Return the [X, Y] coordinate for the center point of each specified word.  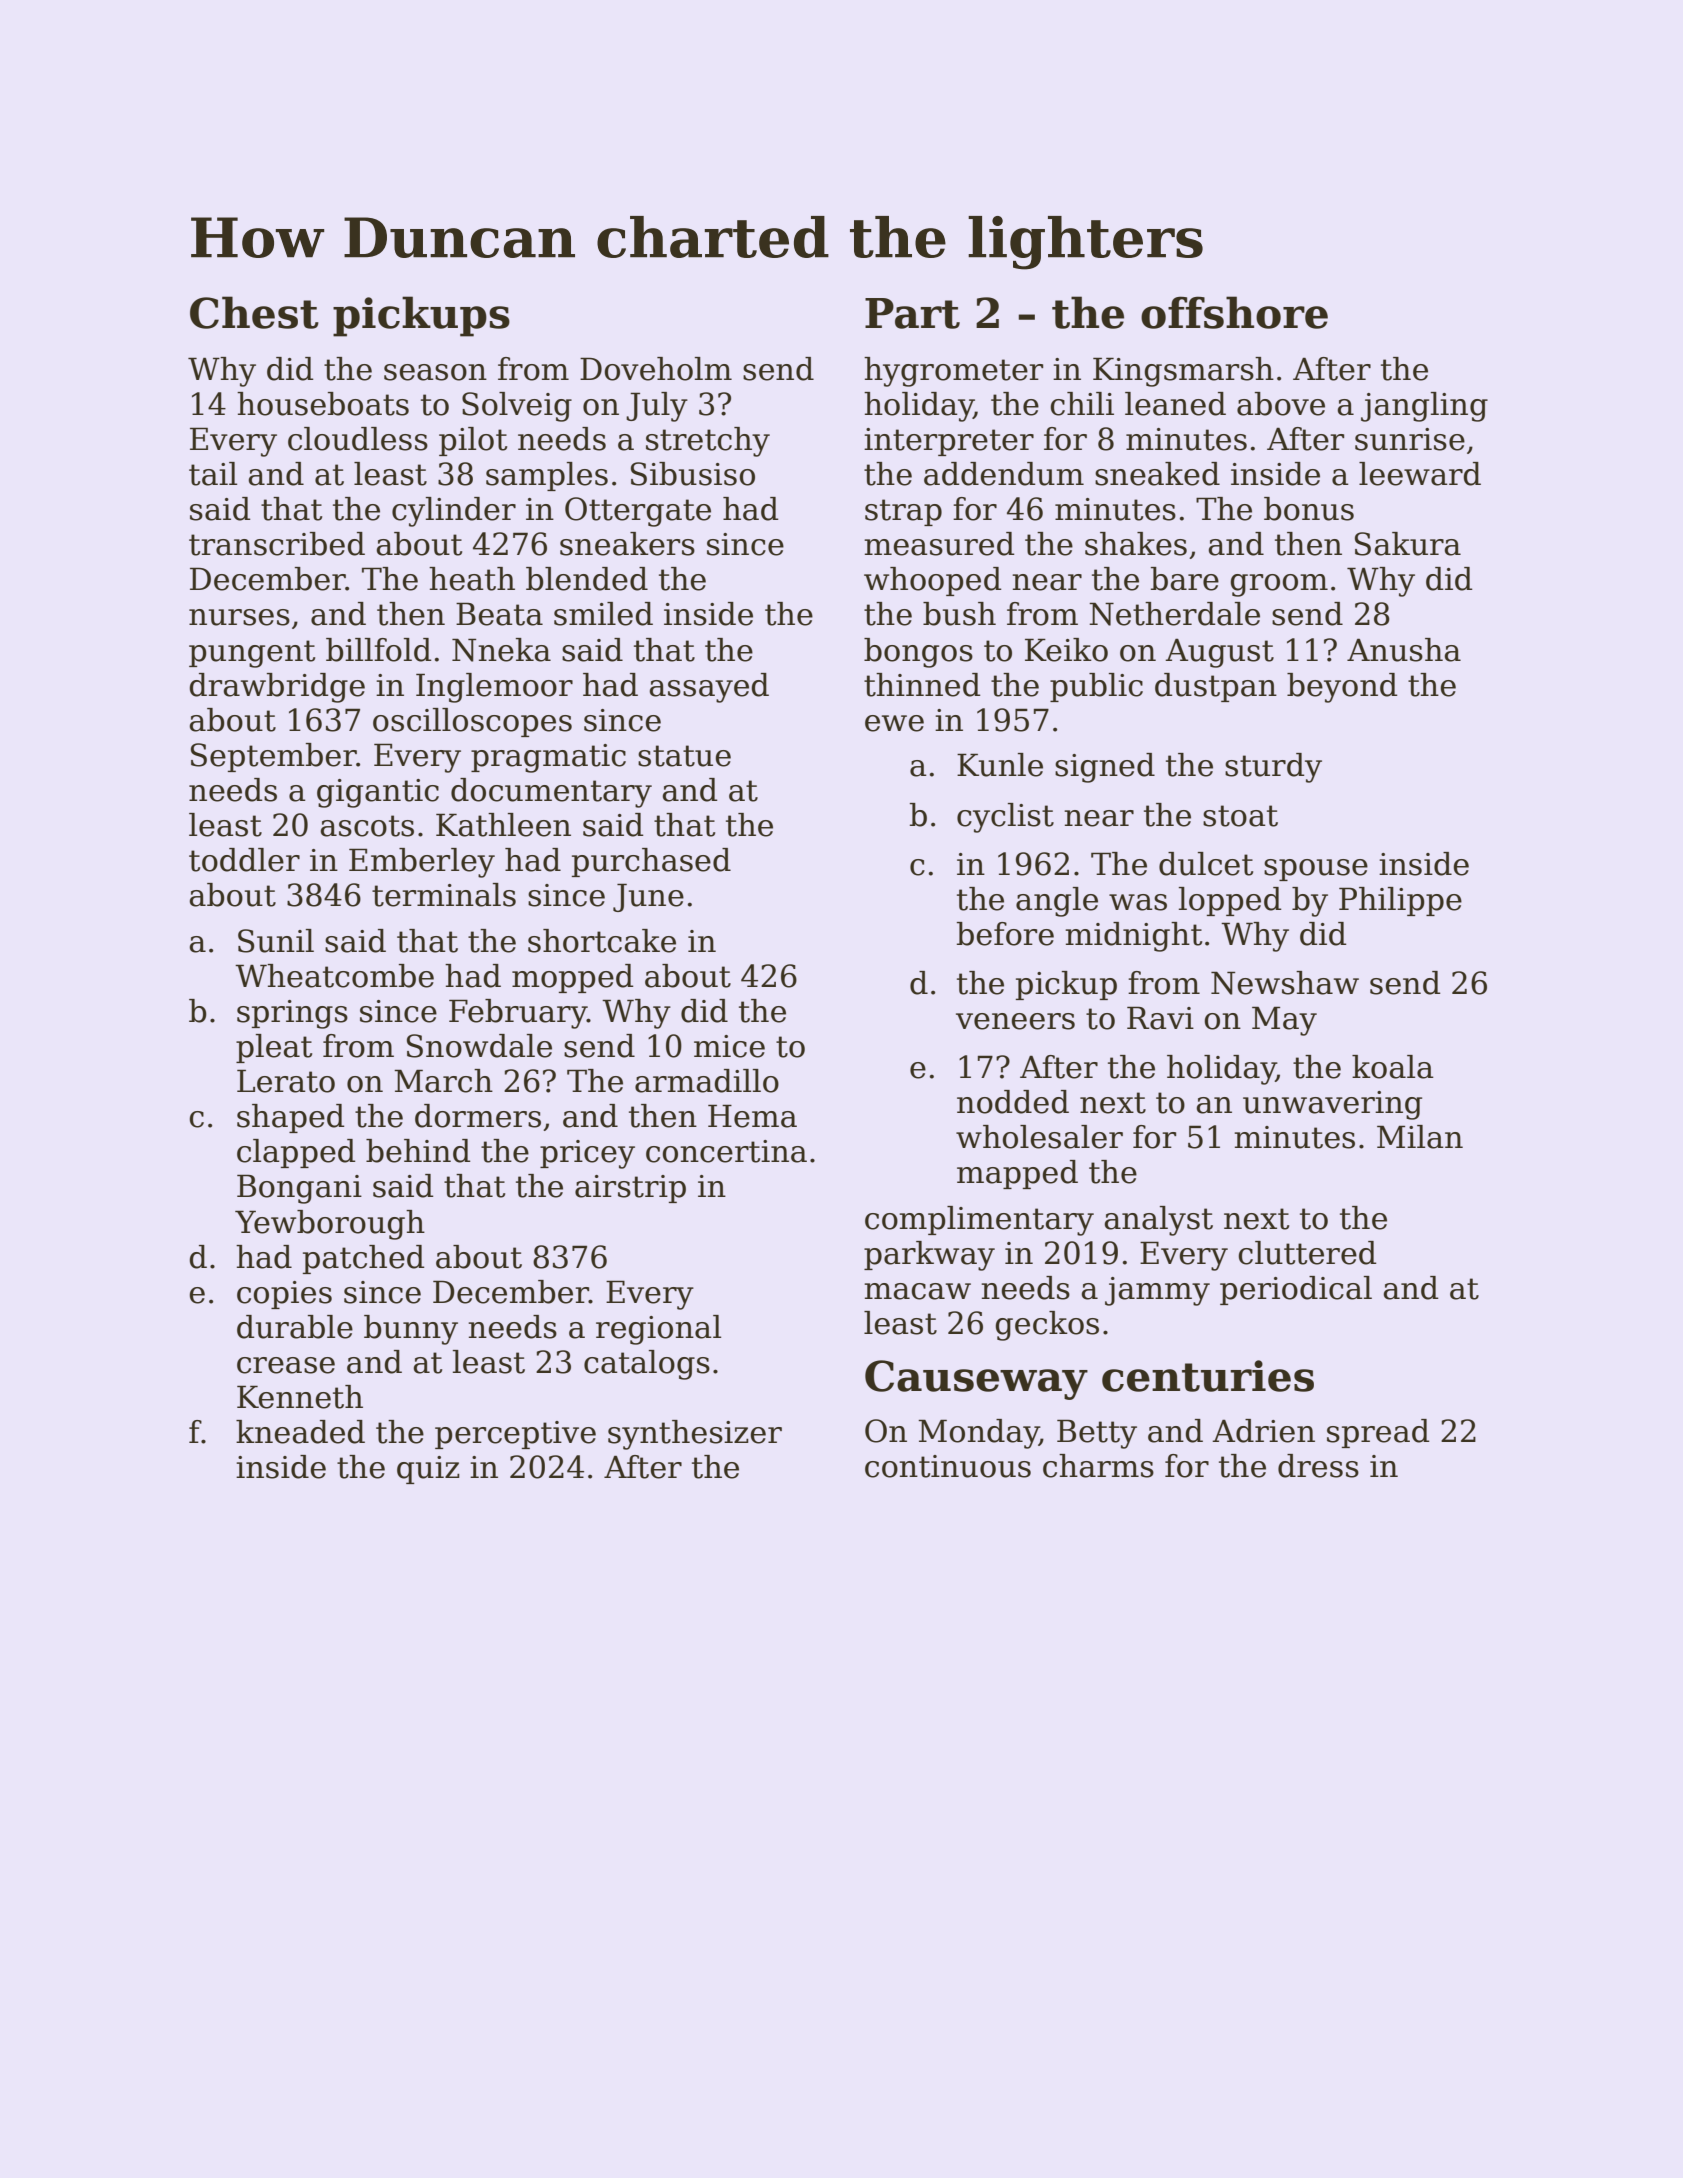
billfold [379, 650]
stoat [1240, 816]
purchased [651, 862]
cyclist [1005, 818]
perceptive [515, 1435]
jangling [1424, 407]
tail [213, 474]
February [518, 1014]
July [657, 407]
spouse [1316, 870]
